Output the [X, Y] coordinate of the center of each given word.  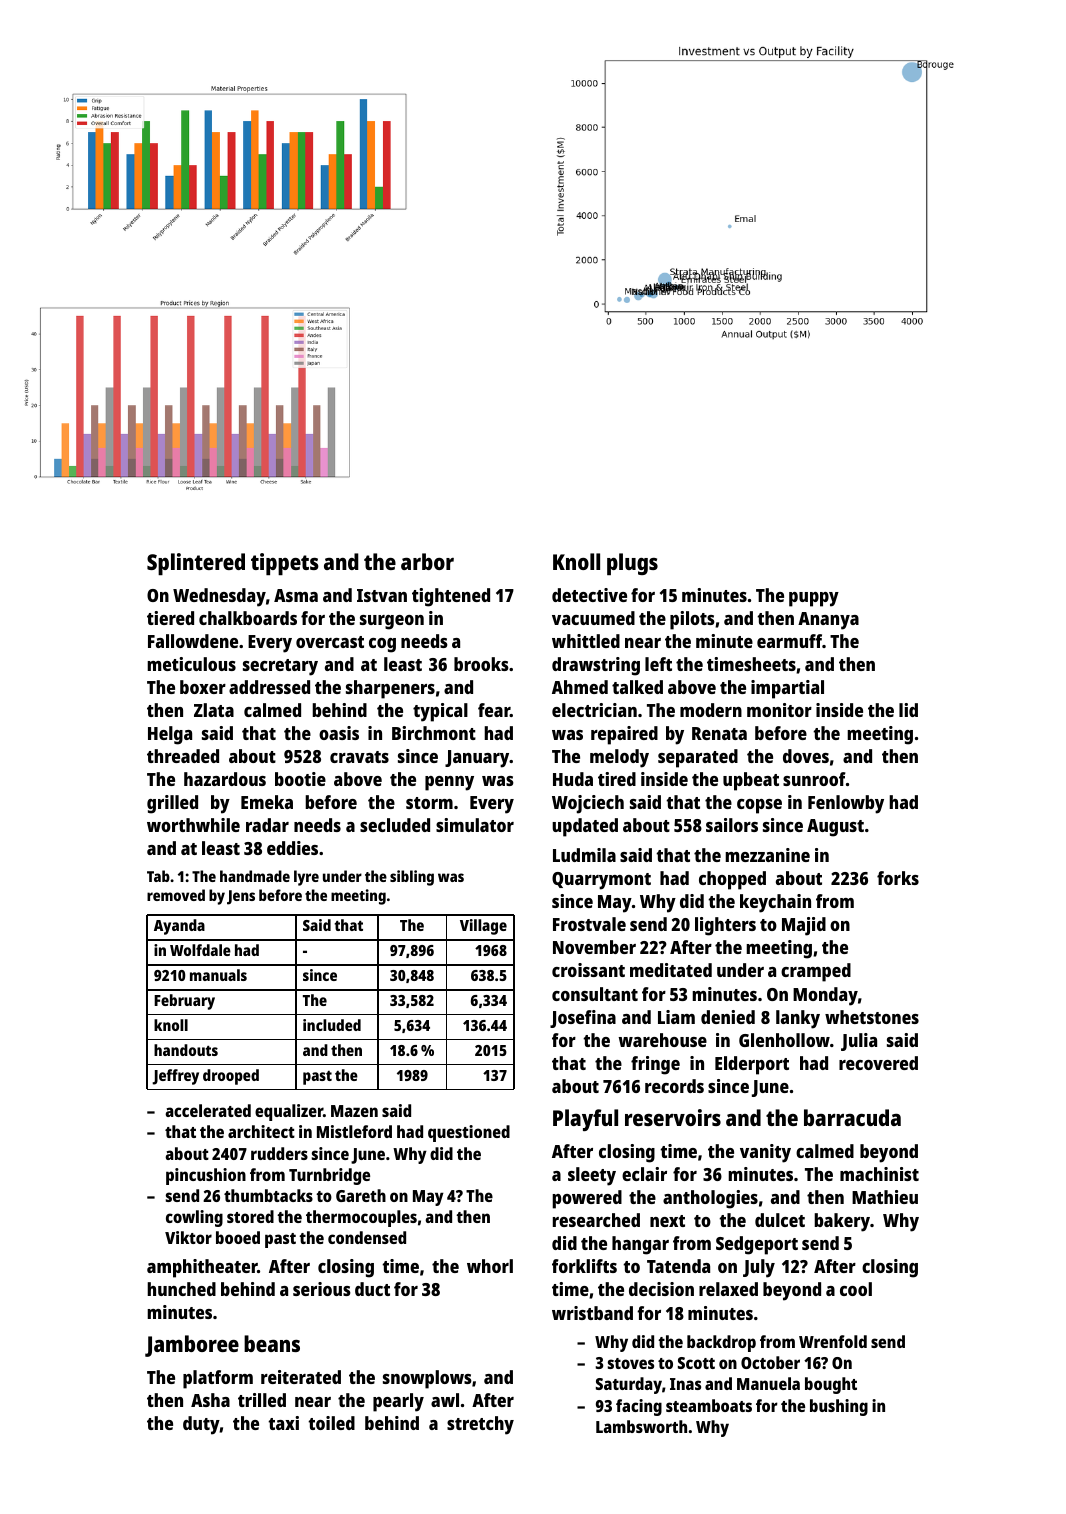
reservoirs [673, 1117]
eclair [644, 1174]
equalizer [289, 1112]
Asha [210, 1400]
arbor [427, 561]
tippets [285, 564]
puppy [814, 599]
